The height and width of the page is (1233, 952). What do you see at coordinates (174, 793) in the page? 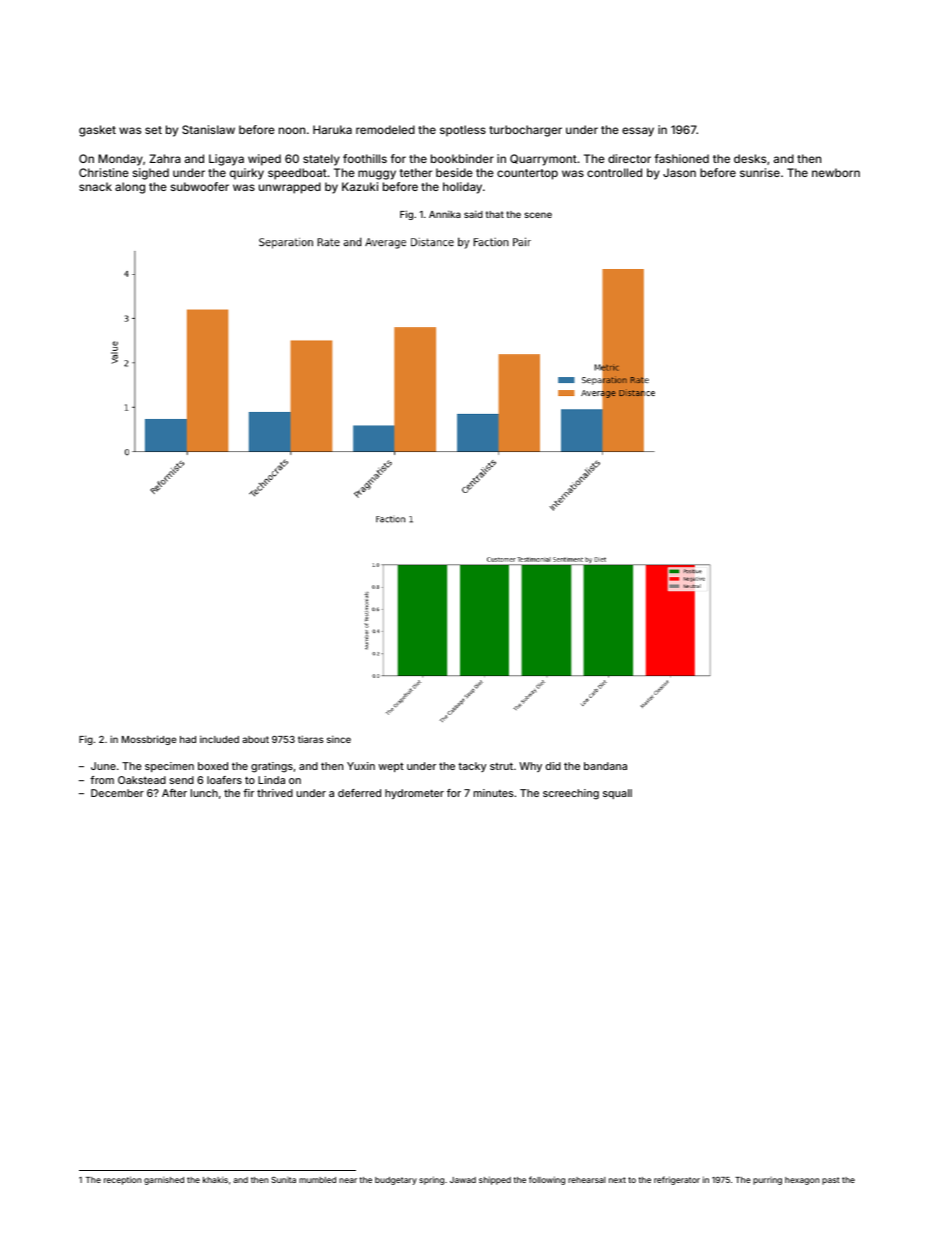
I see `After` at bounding box center [174, 793].
